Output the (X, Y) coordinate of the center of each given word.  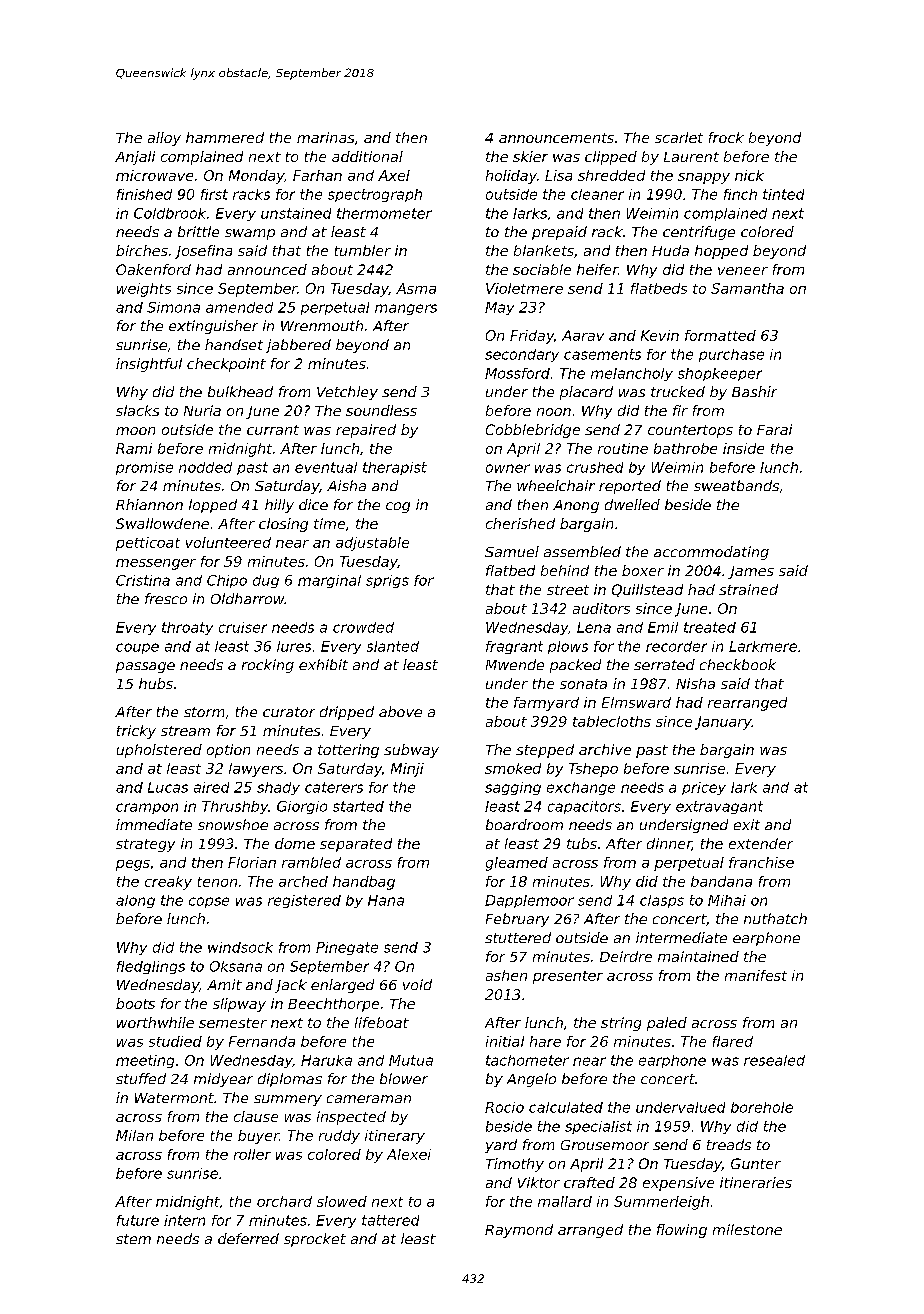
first (214, 194)
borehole (762, 1107)
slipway (239, 1005)
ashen (506, 975)
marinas (325, 137)
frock (726, 137)
